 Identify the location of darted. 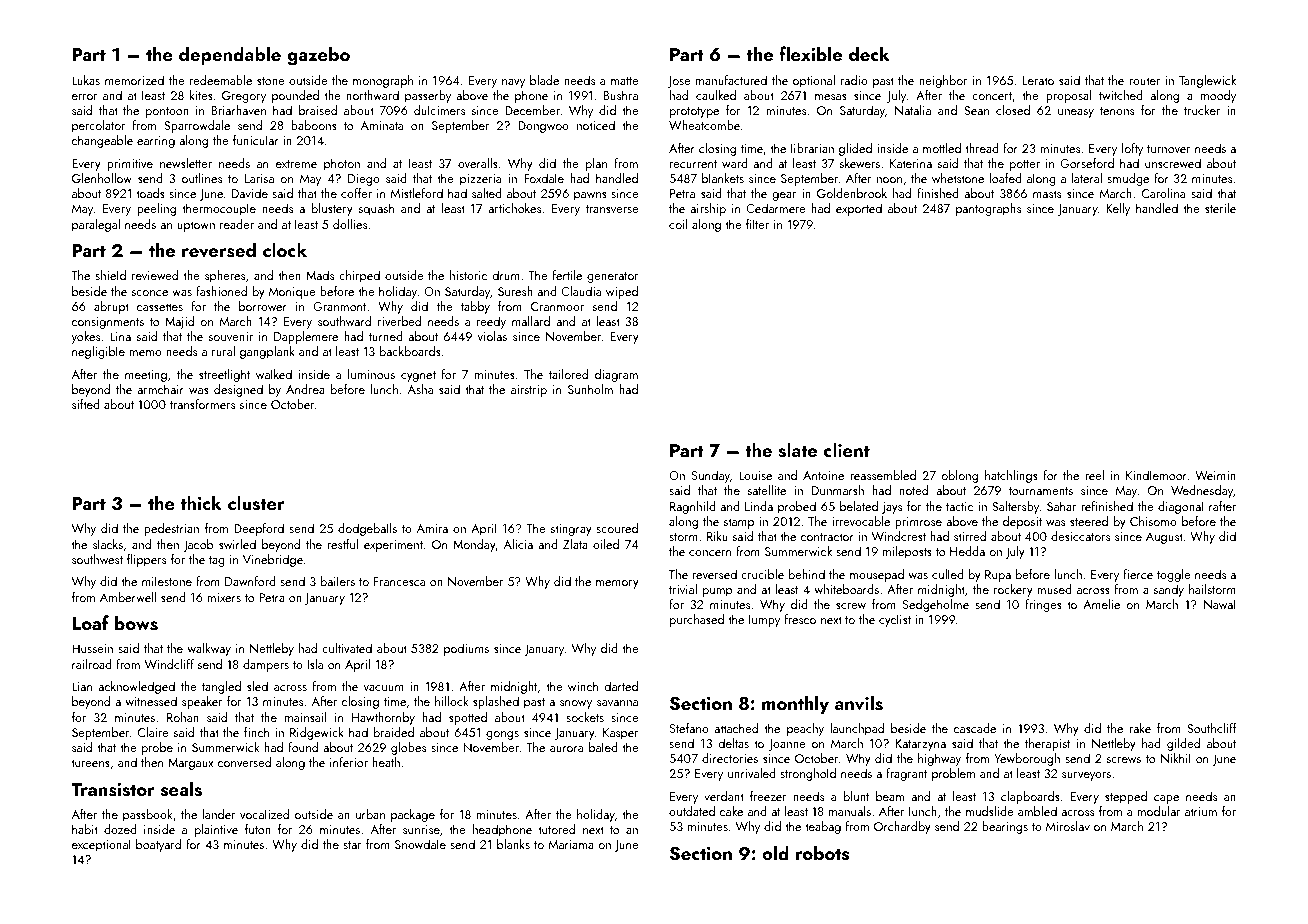
(621, 686).
